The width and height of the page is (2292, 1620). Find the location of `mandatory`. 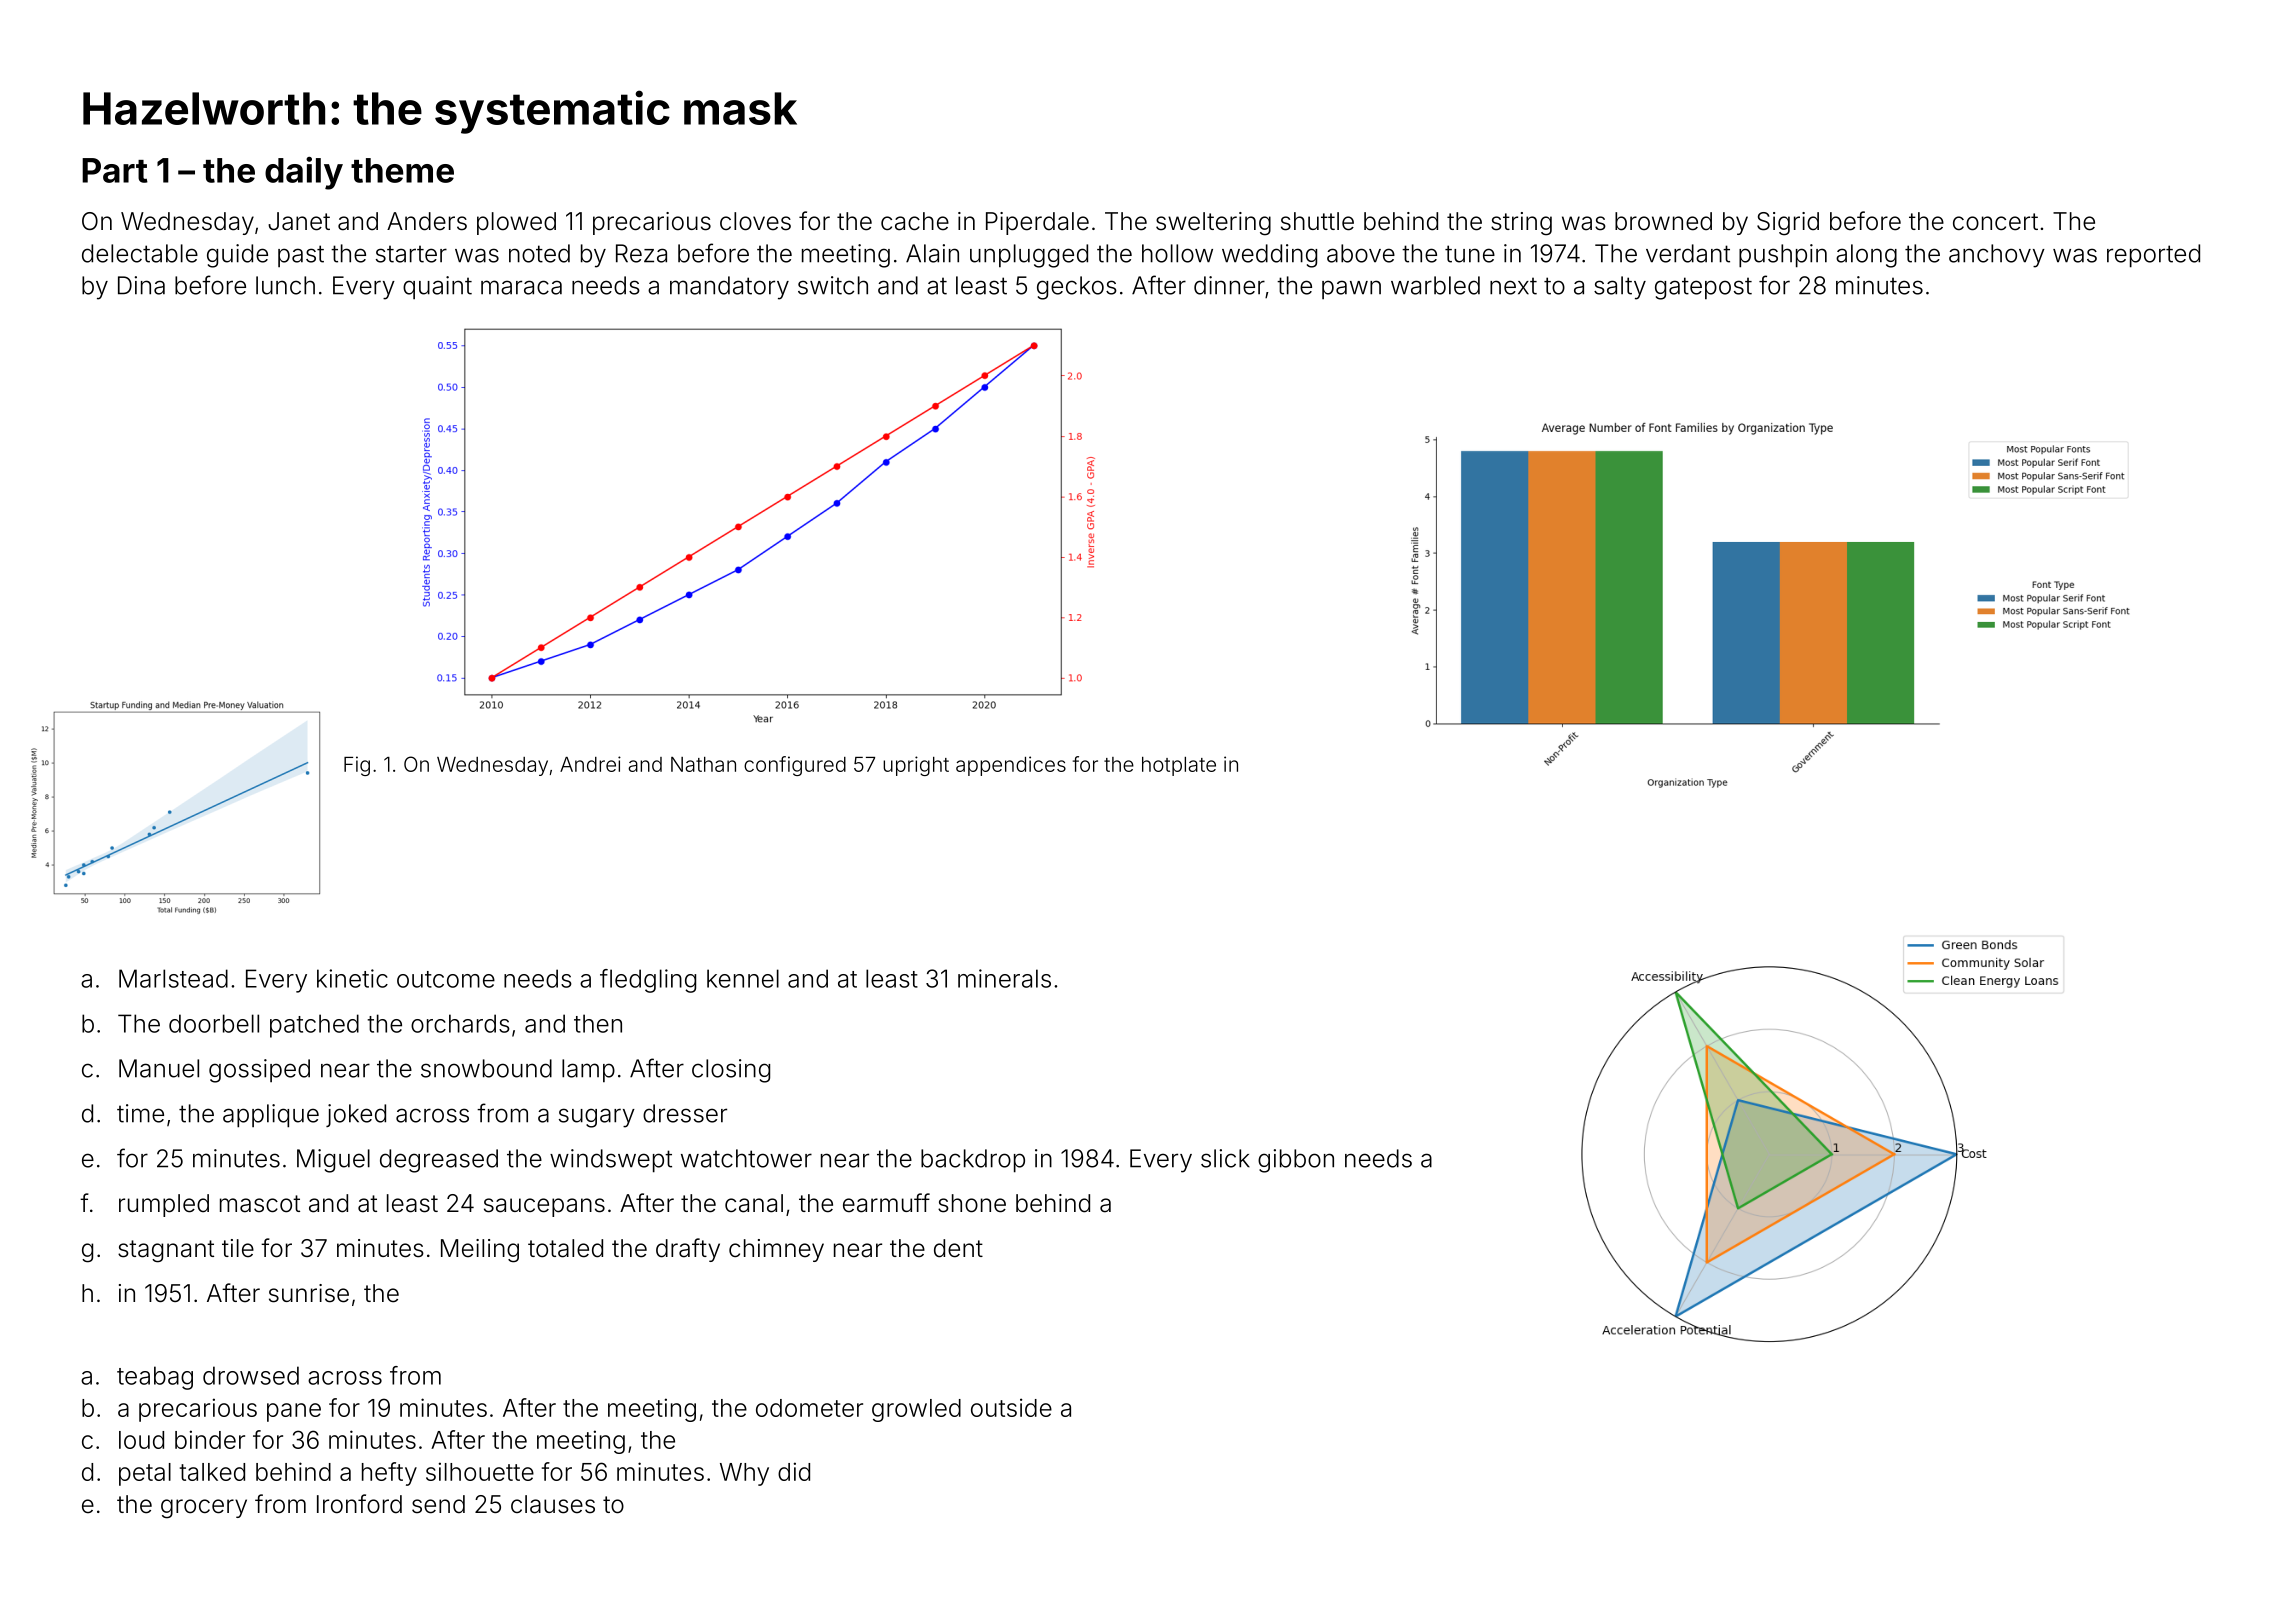

mandatory is located at coordinates (729, 288).
